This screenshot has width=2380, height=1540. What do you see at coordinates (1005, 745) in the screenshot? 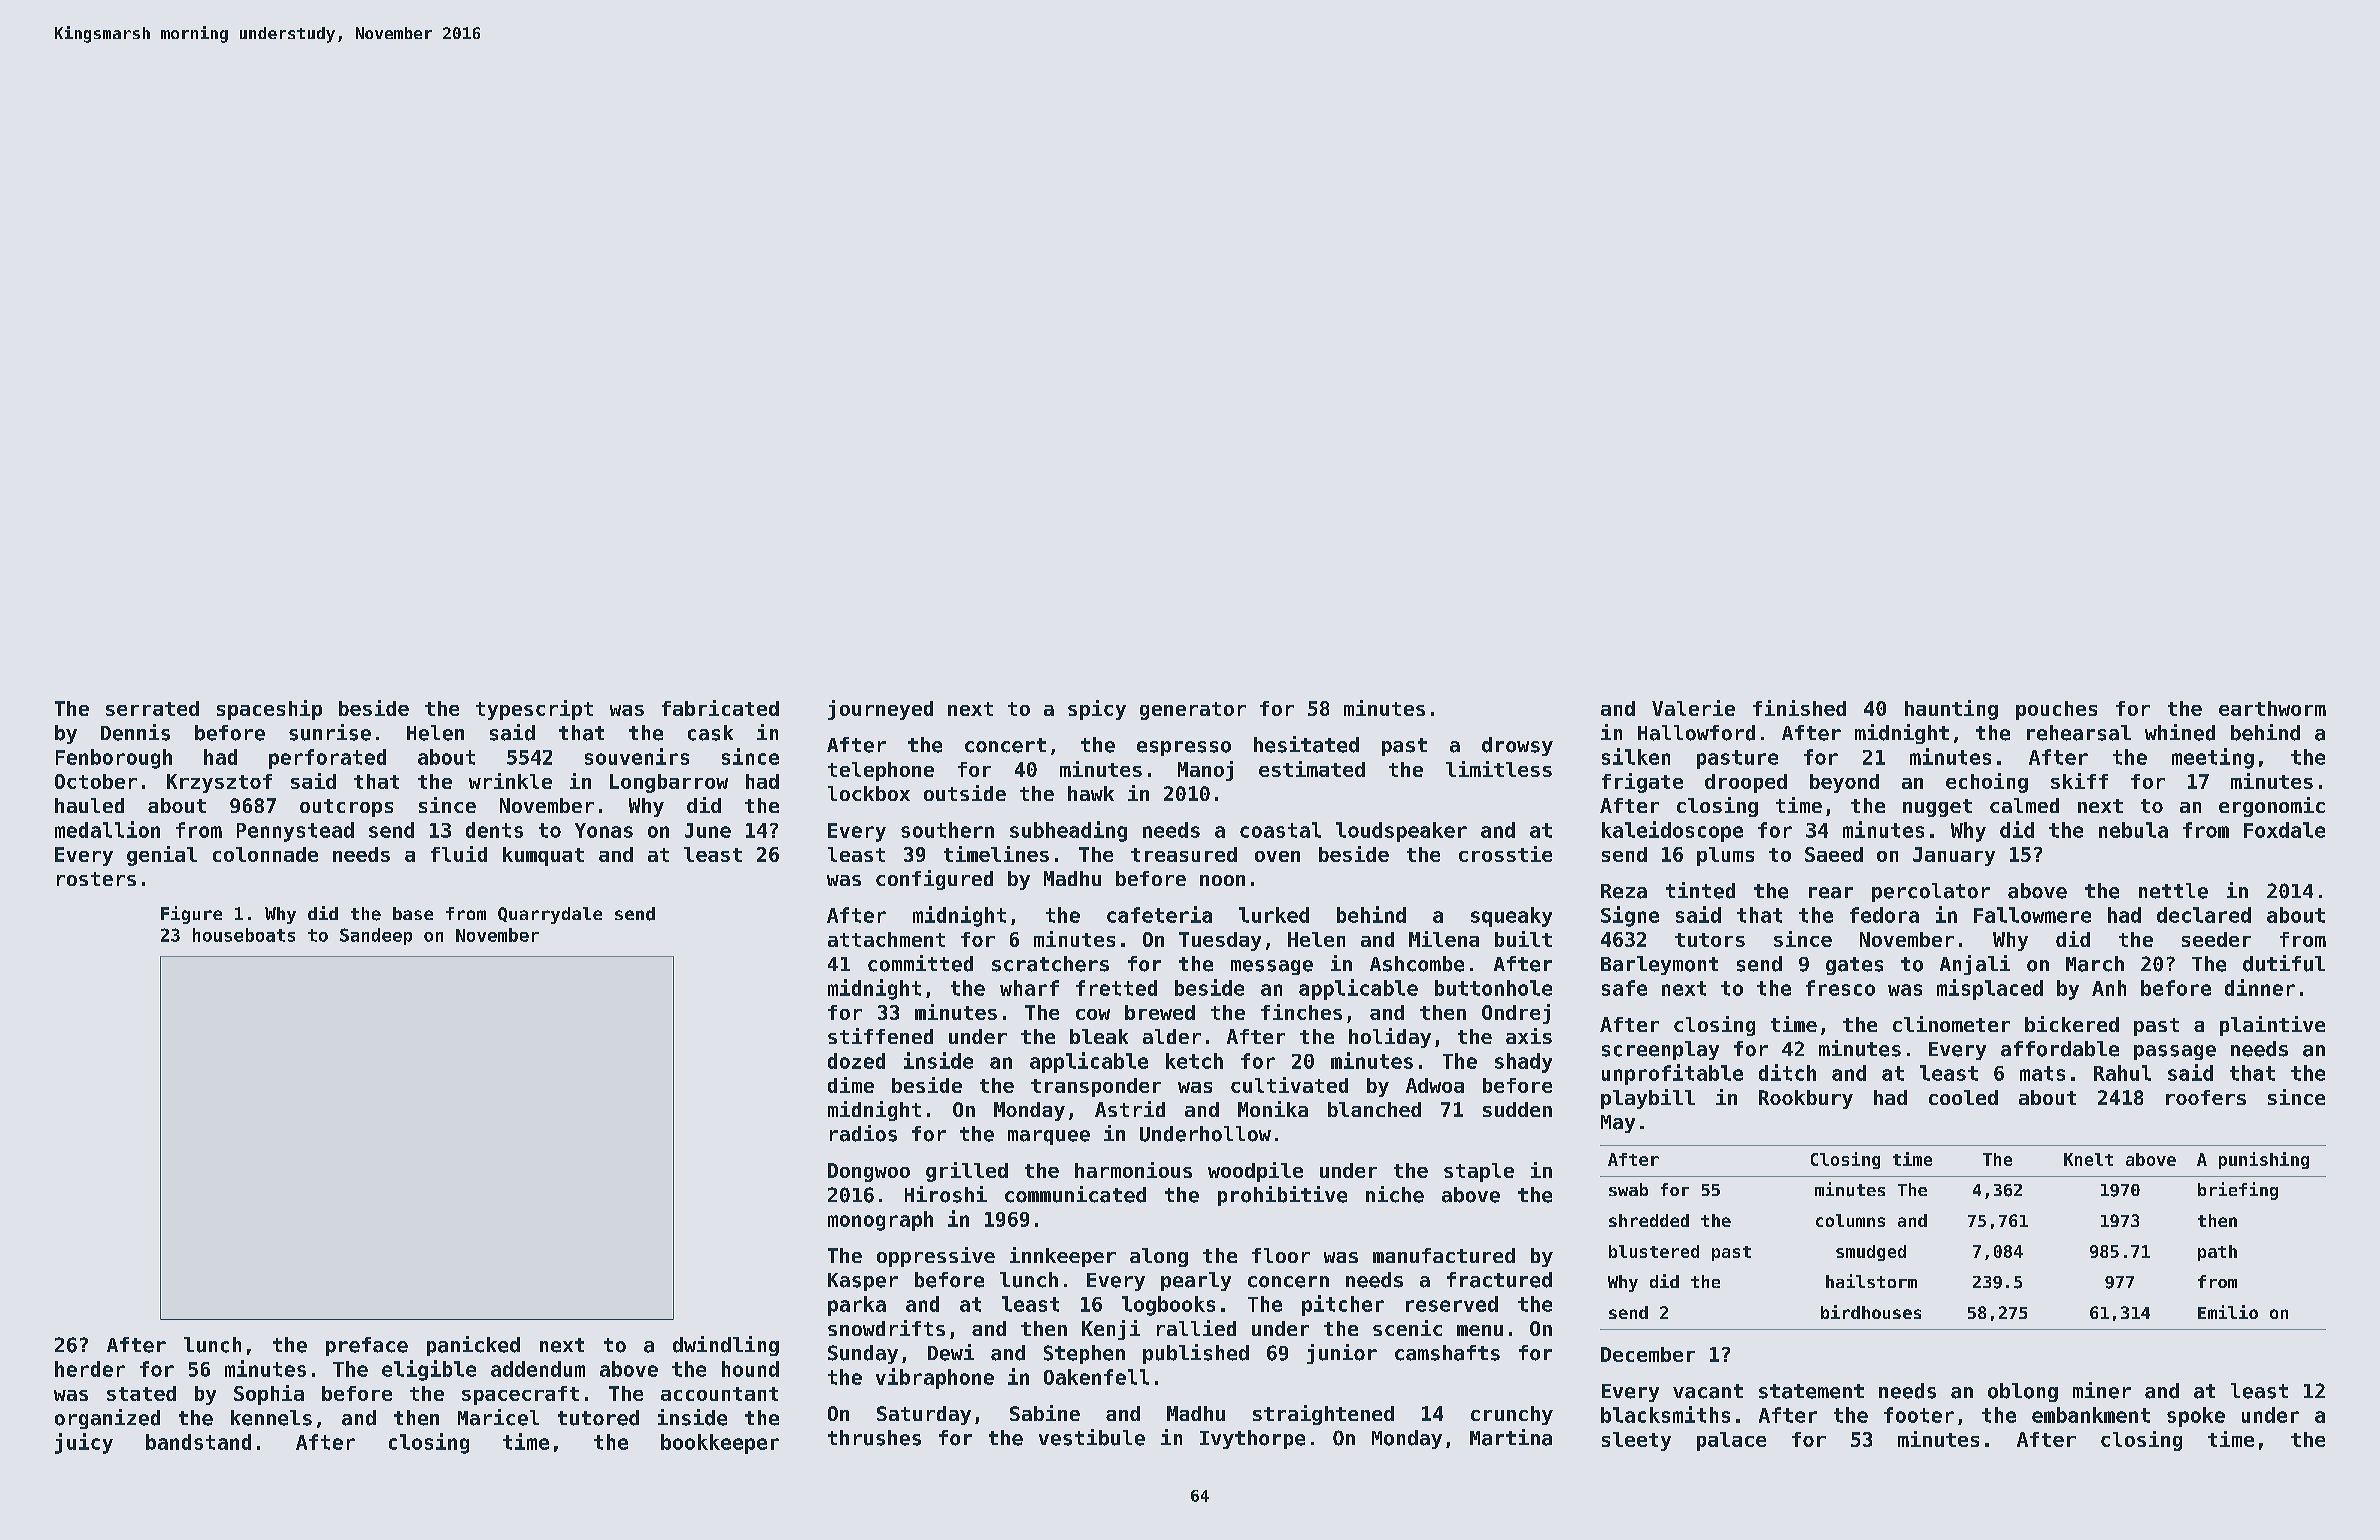
I see `concert` at bounding box center [1005, 745].
